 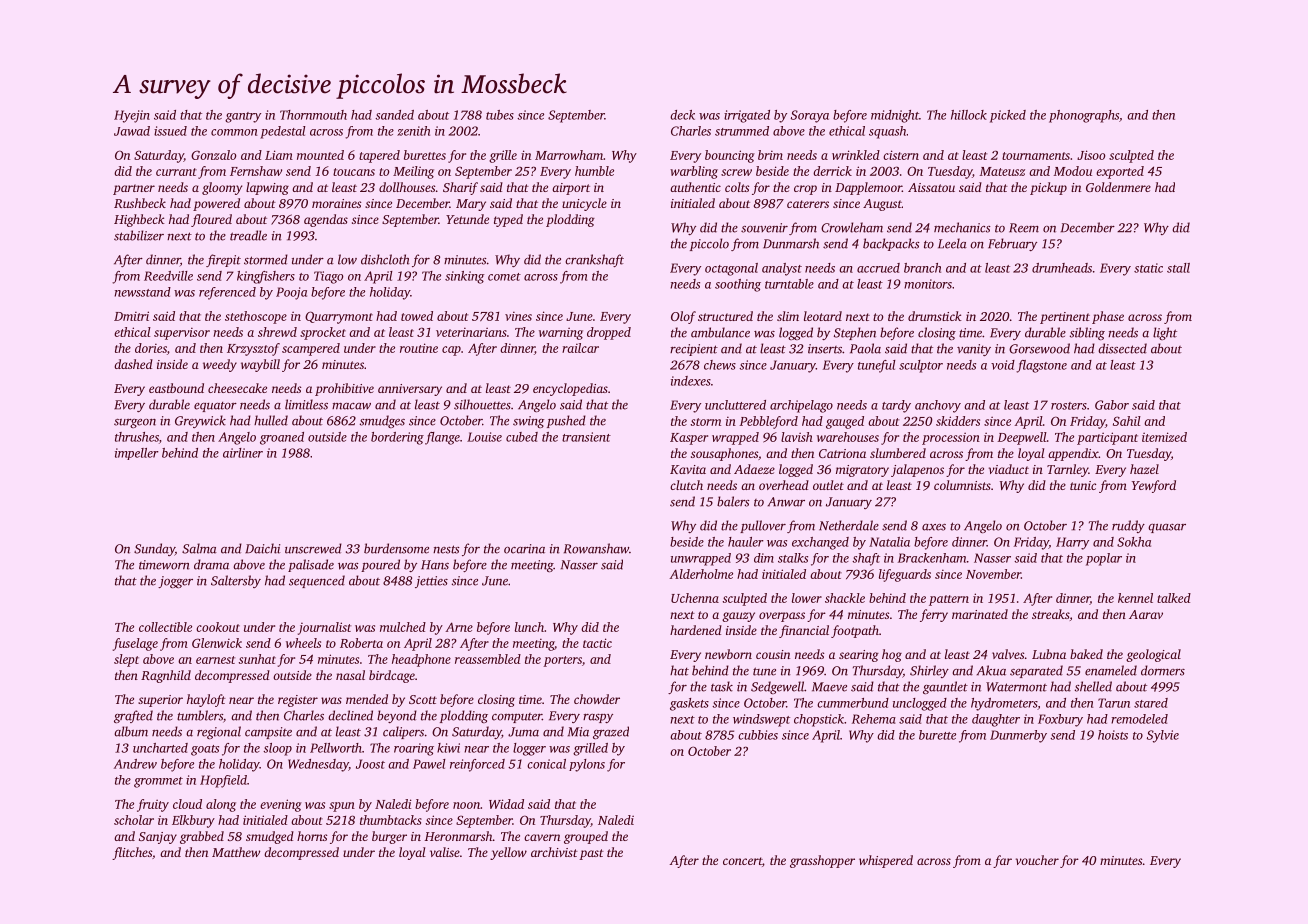 What do you see at coordinates (1062, 268) in the page?
I see `drumheads` at bounding box center [1062, 268].
